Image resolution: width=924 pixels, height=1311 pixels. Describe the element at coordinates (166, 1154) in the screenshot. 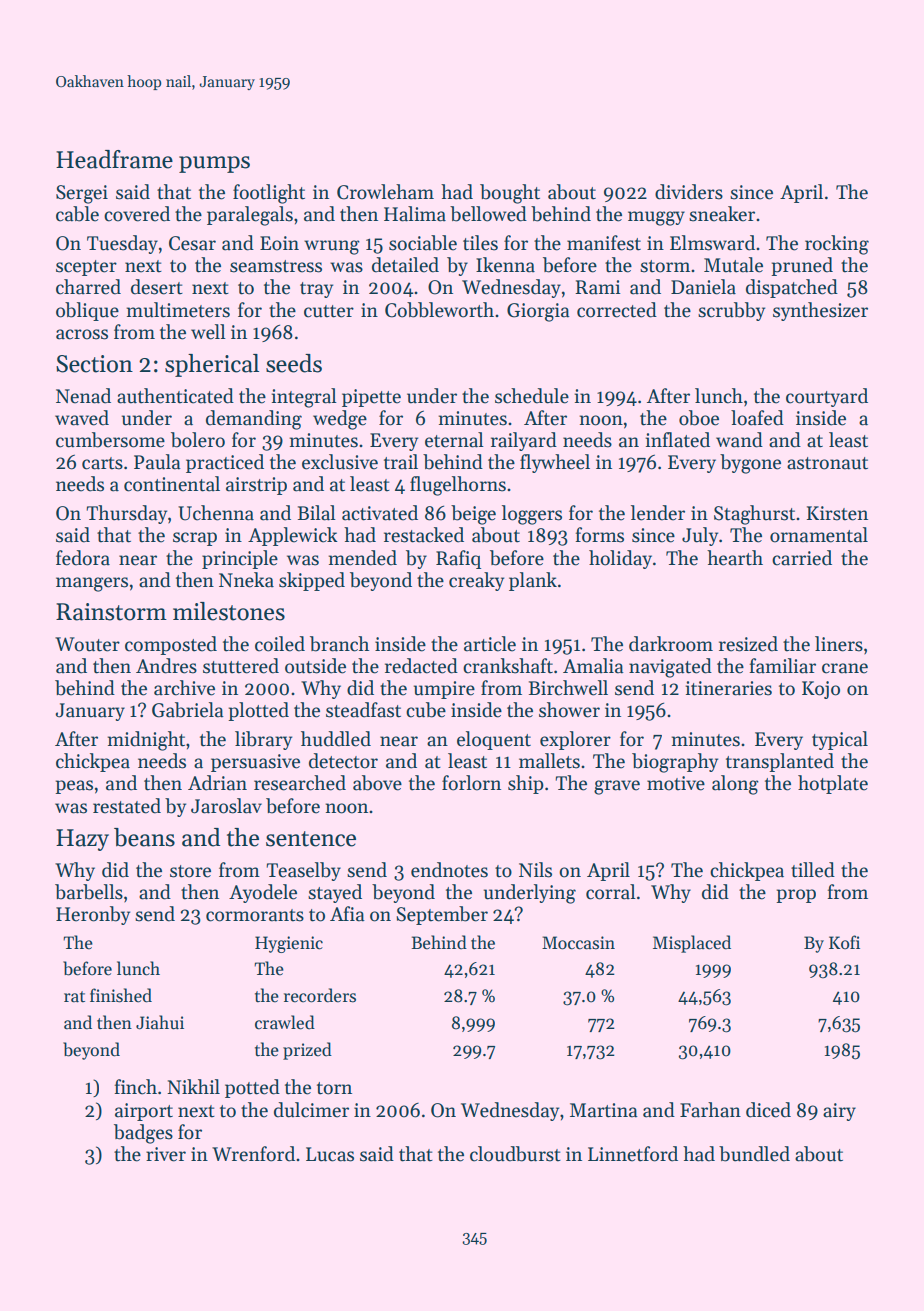

I see `river` at that location.
